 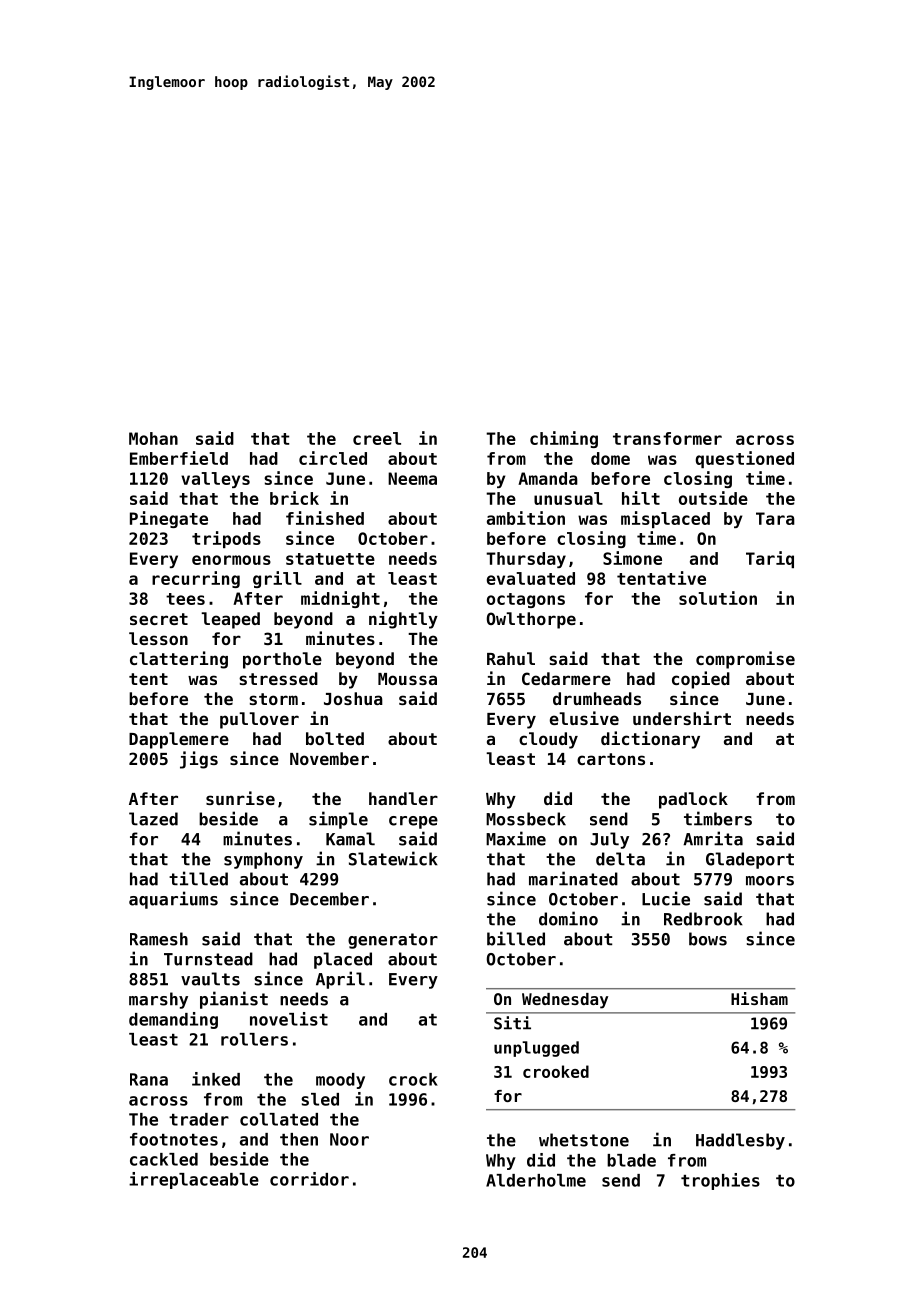 I want to click on Rahul, so click(x=511, y=658).
